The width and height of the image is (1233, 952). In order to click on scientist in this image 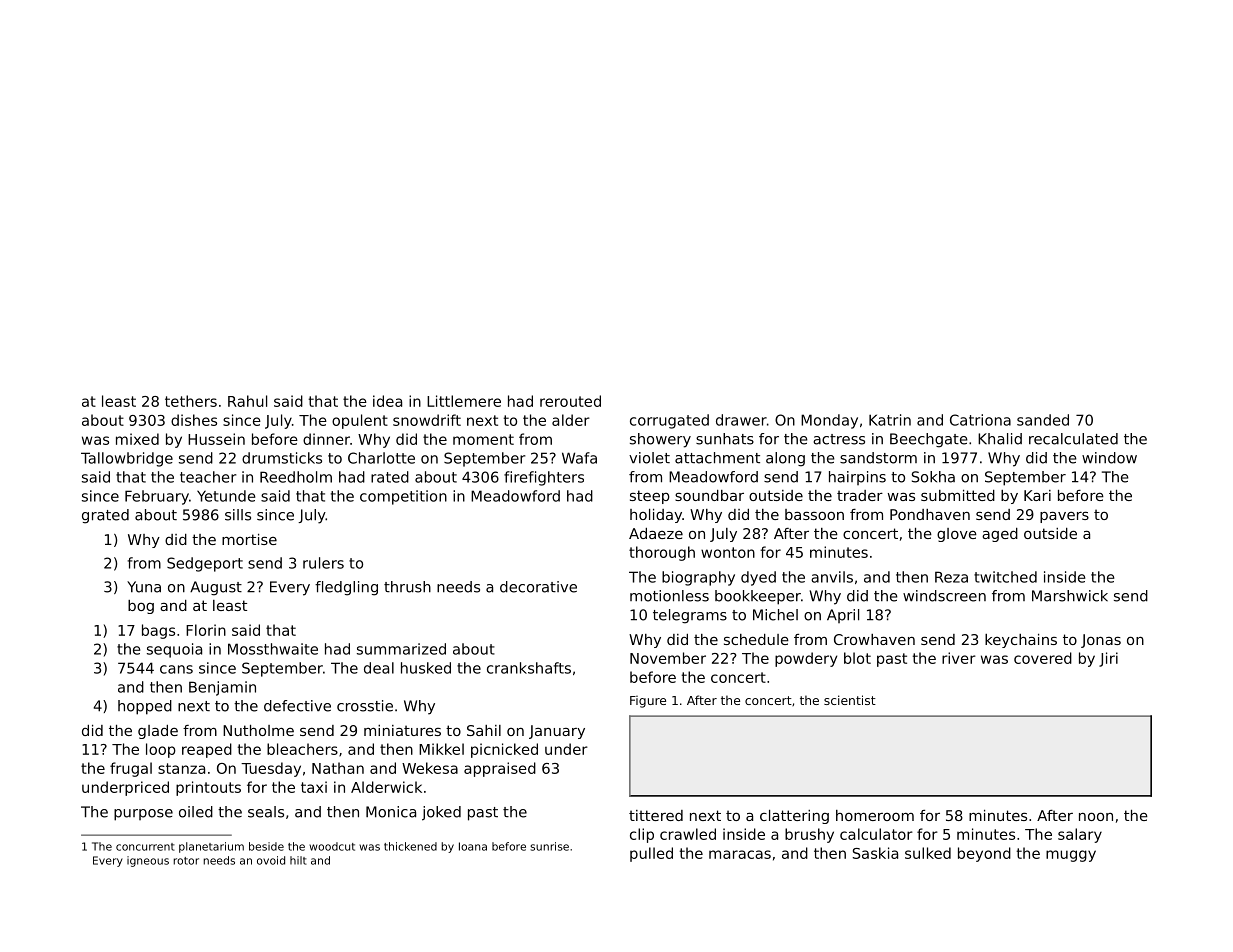, I will do `click(850, 700)`.
